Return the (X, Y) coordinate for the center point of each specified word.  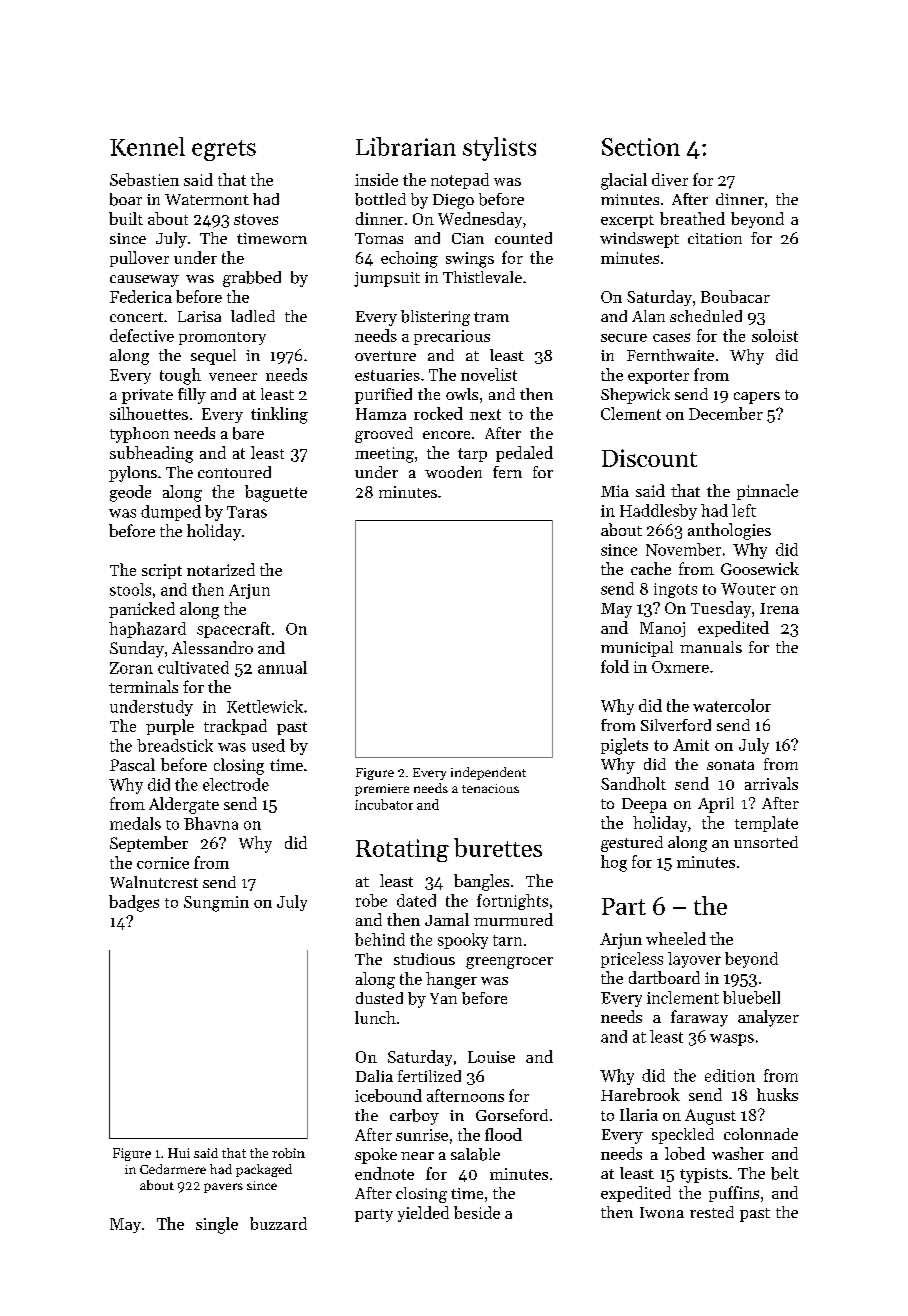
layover (694, 960)
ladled (253, 316)
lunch (375, 1017)
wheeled (676, 938)
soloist (775, 335)
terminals (143, 686)
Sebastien (144, 179)
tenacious (490, 788)
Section (641, 147)
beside (477, 1212)
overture (385, 356)
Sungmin (216, 904)
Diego (453, 201)
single (217, 1225)
